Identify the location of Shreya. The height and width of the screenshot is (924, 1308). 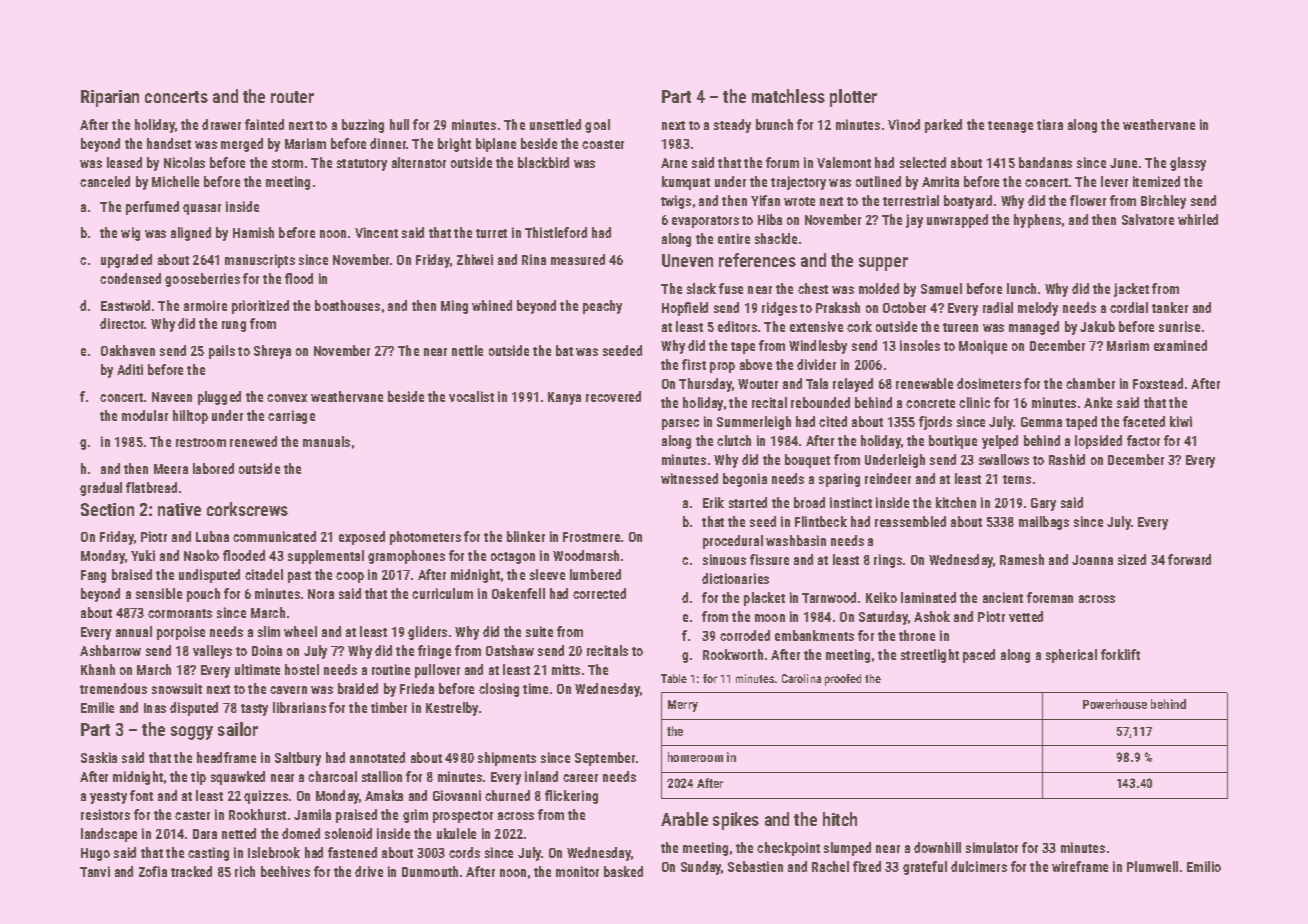
(272, 352).
